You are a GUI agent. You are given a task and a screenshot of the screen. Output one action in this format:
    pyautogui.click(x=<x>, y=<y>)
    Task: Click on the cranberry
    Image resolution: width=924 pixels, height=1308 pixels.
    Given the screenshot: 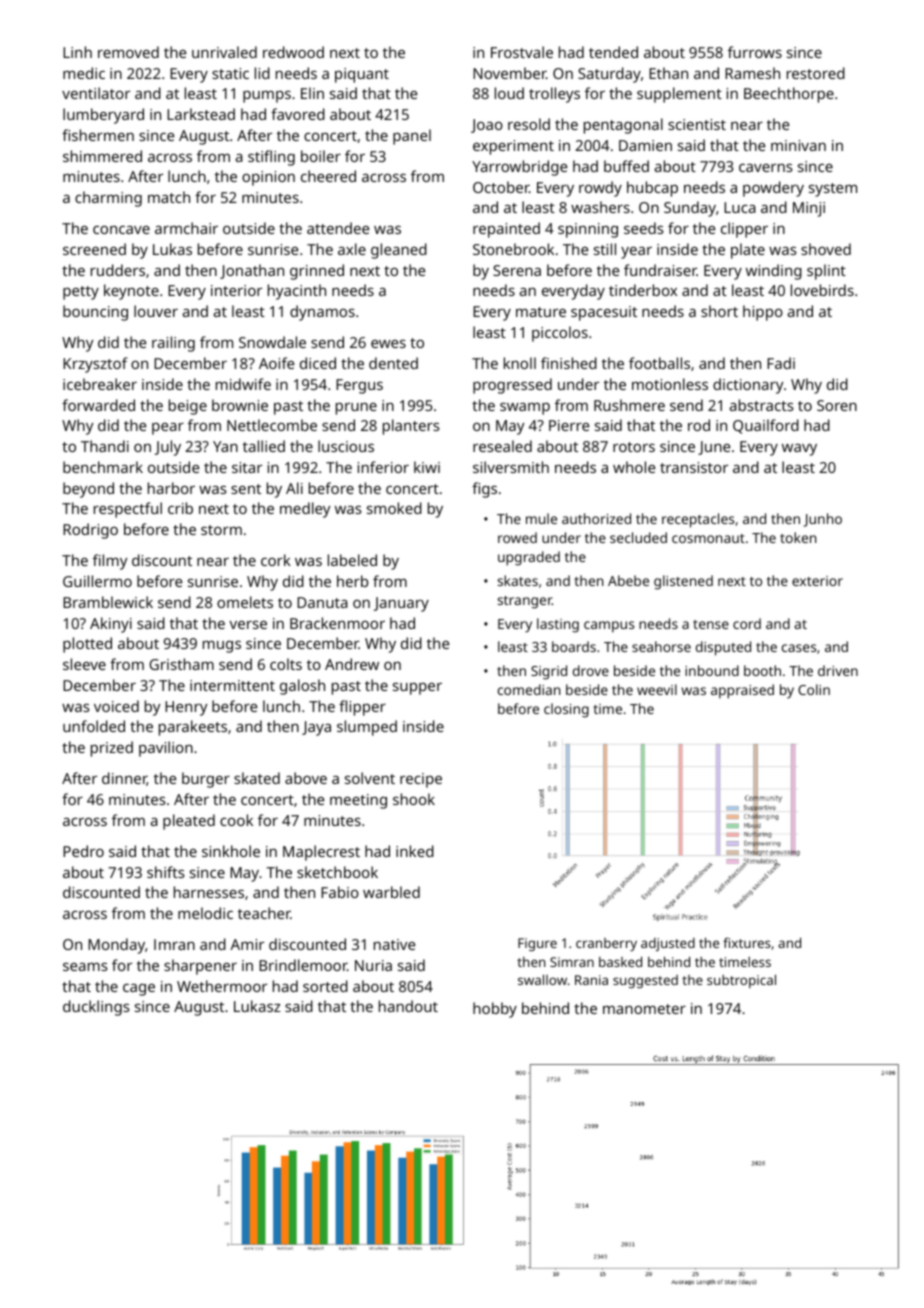 What is the action you would take?
    pyautogui.click(x=606, y=944)
